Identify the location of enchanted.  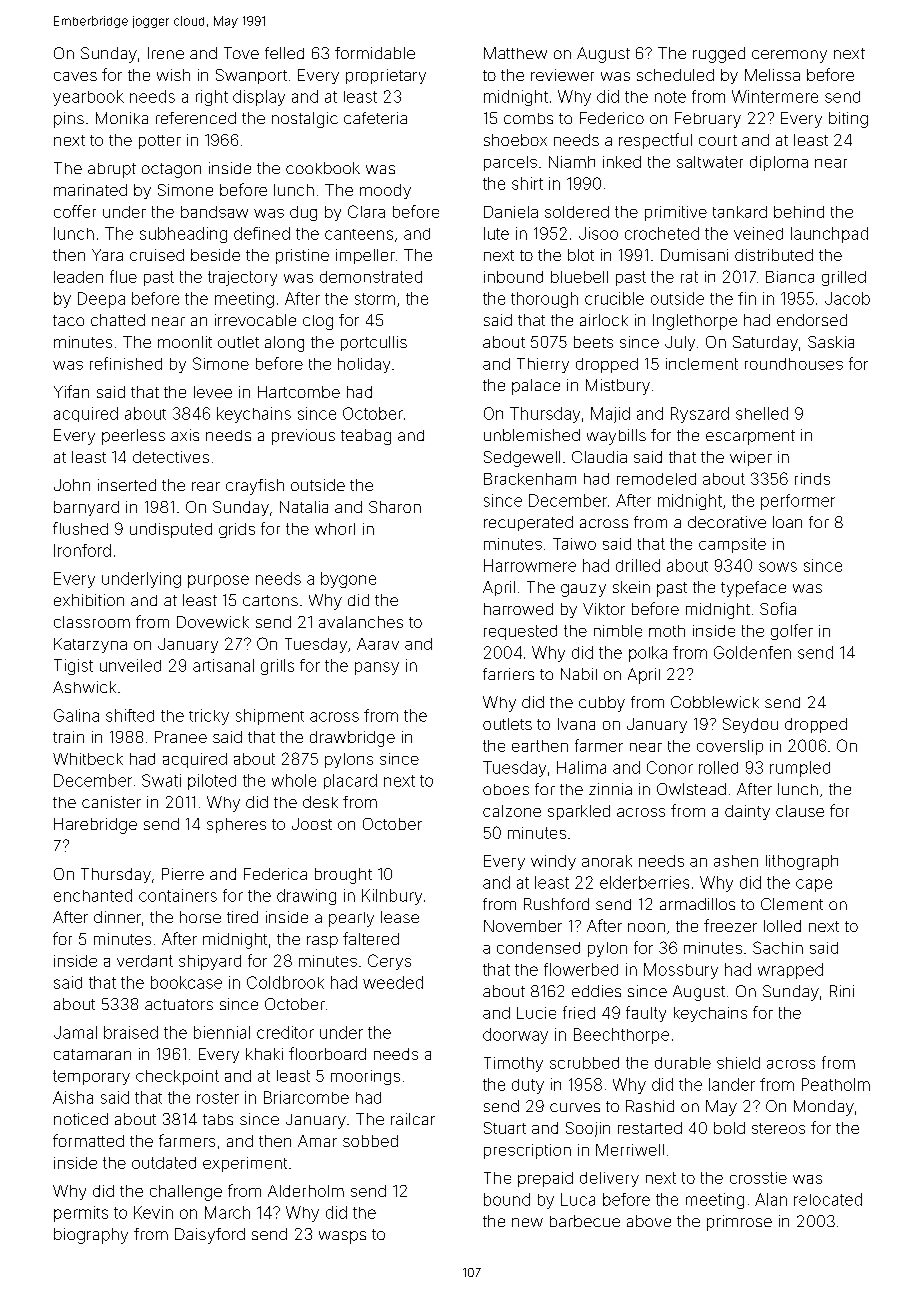
(93, 895).
